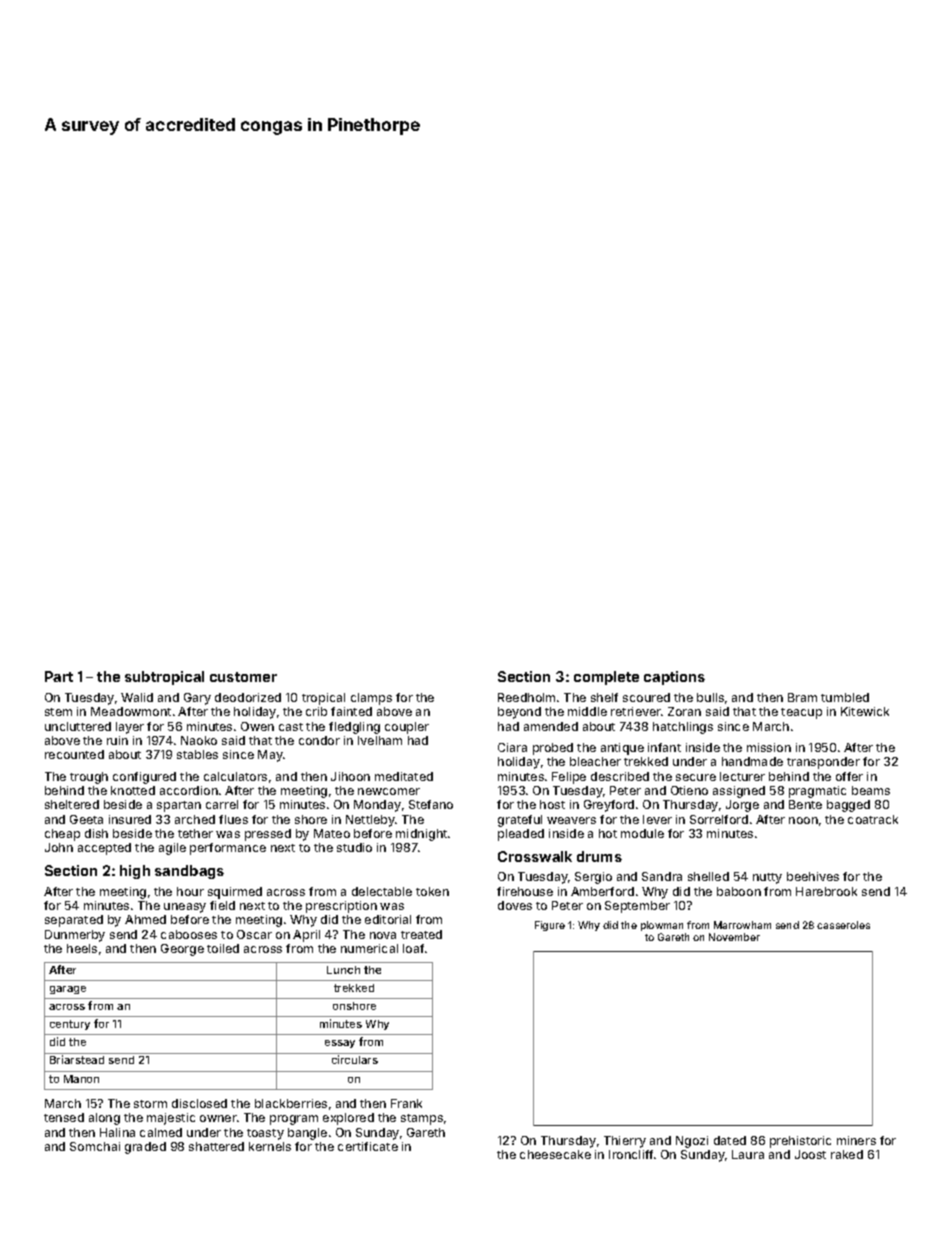  What do you see at coordinates (355, 1059) in the image?
I see `circulars` at bounding box center [355, 1059].
